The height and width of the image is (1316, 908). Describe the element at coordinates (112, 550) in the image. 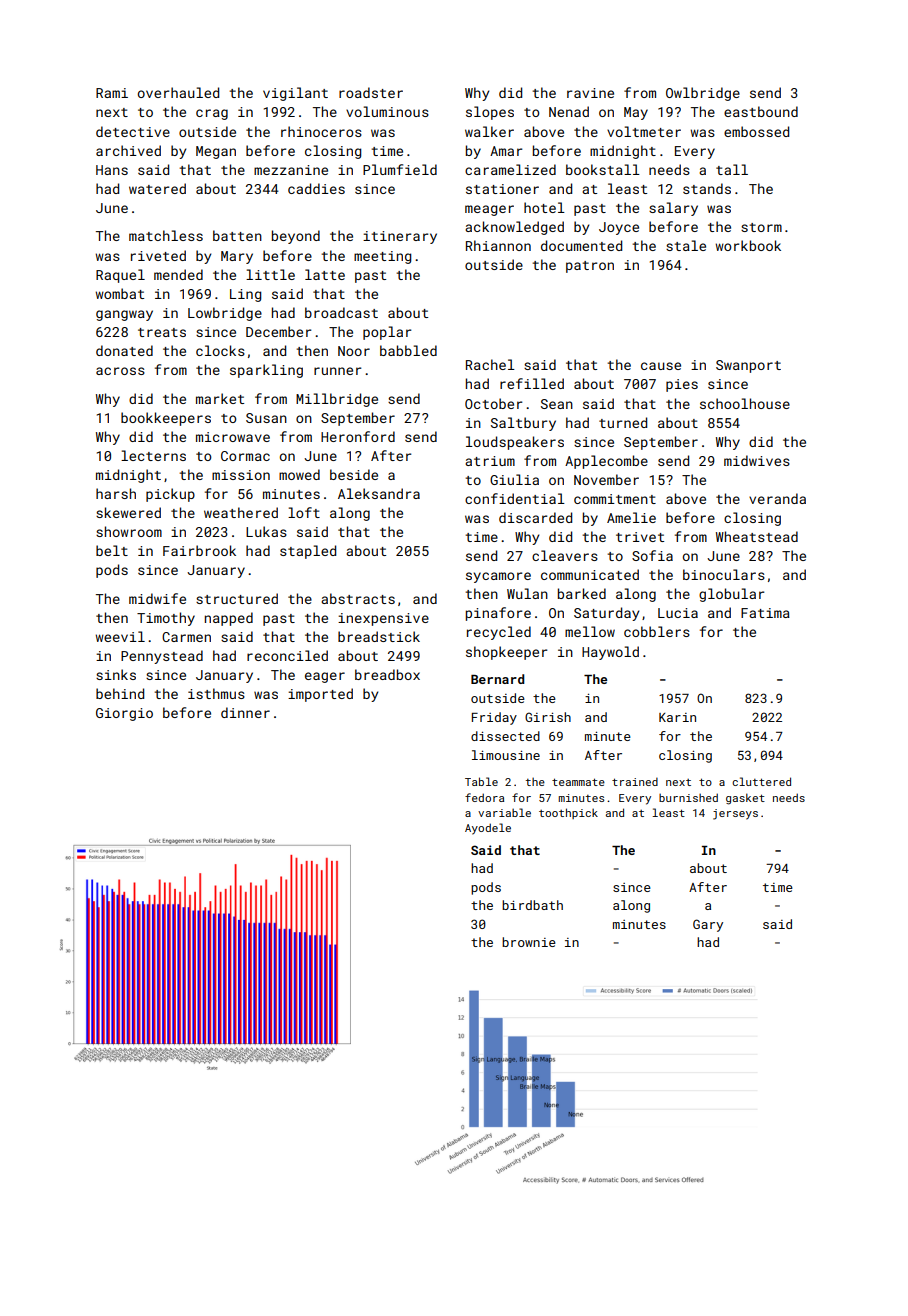

I see `belt` at that location.
